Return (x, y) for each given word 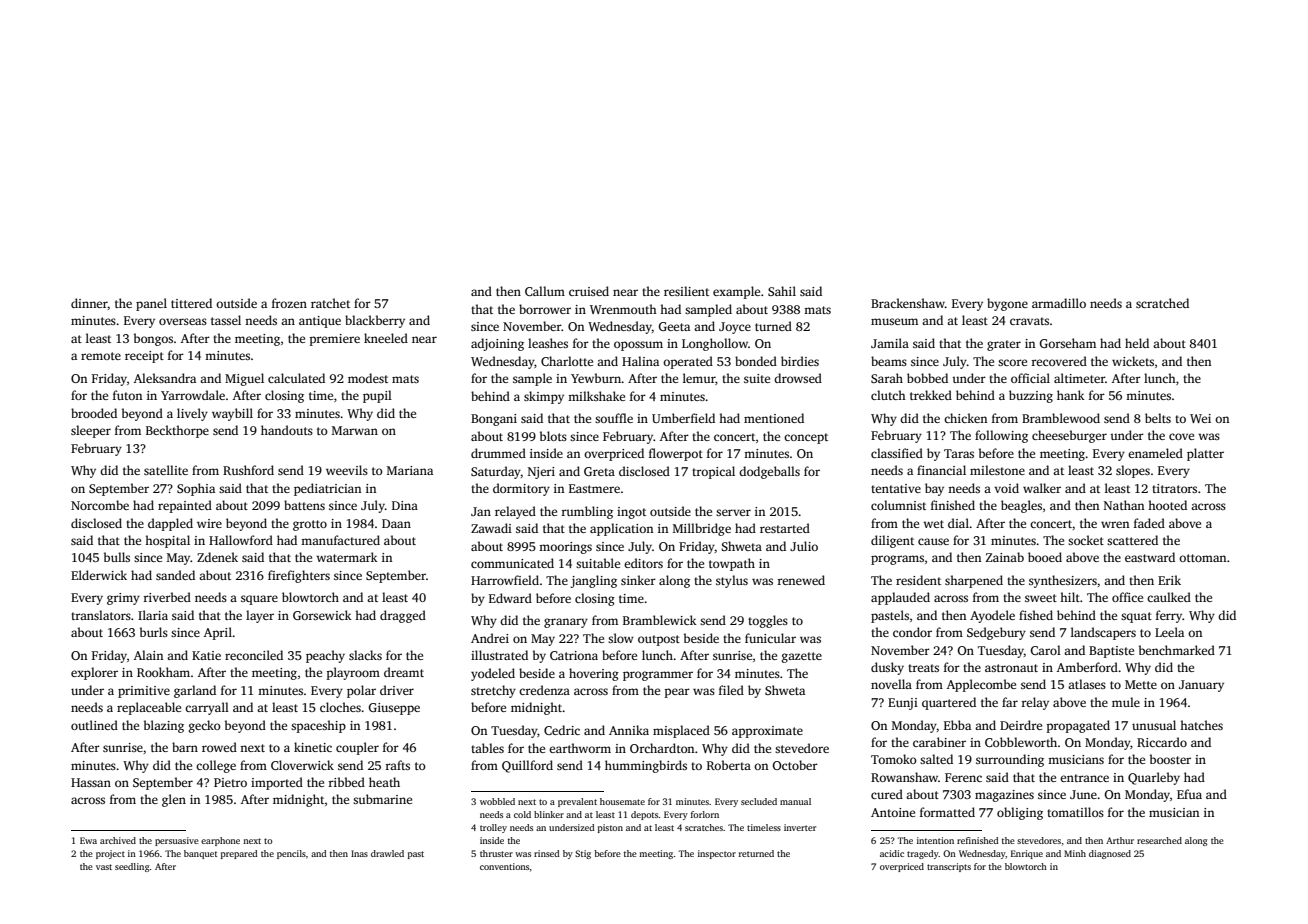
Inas (359, 853)
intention (935, 840)
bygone (1007, 304)
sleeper (91, 431)
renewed (801, 580)
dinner (89, 303)
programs (897, 560)
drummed (498, 453)
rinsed (547, 853)
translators (101, 615)
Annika (629, 730)
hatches (1201, 725)
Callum (545, 291)
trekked (931, 395)
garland (195, 691)
